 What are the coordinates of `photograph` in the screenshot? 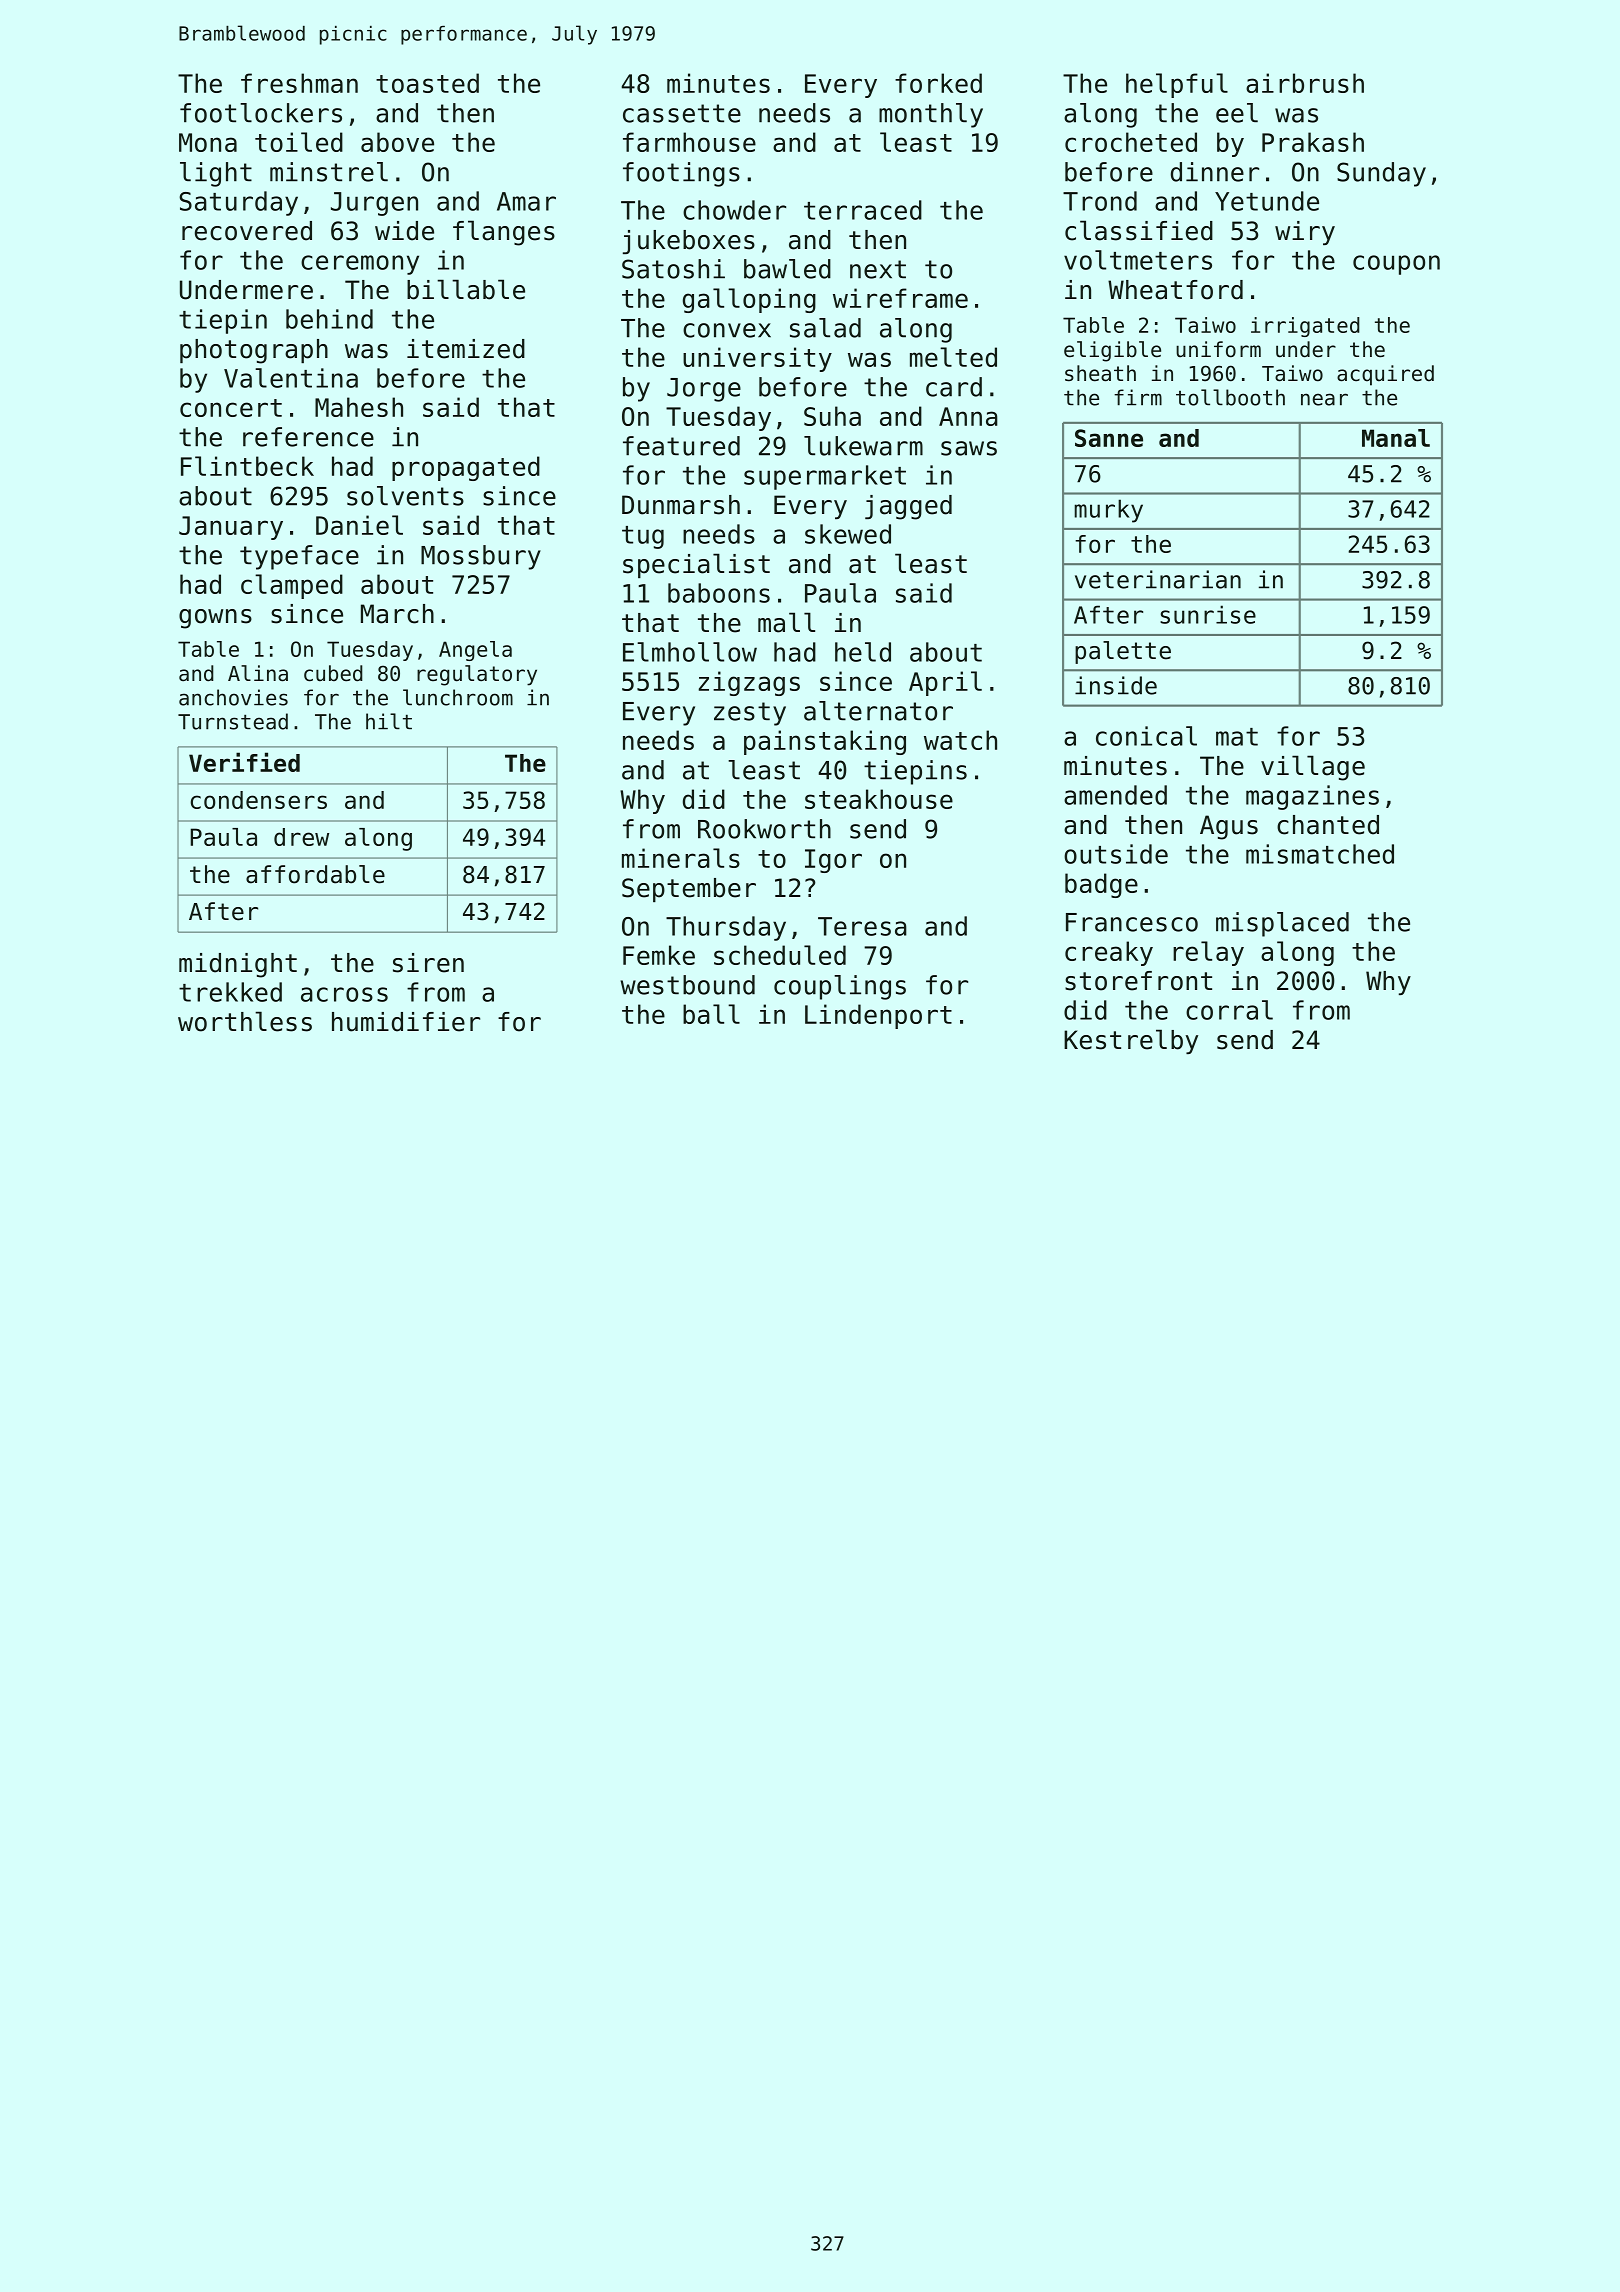 It's located at (254, 351).
